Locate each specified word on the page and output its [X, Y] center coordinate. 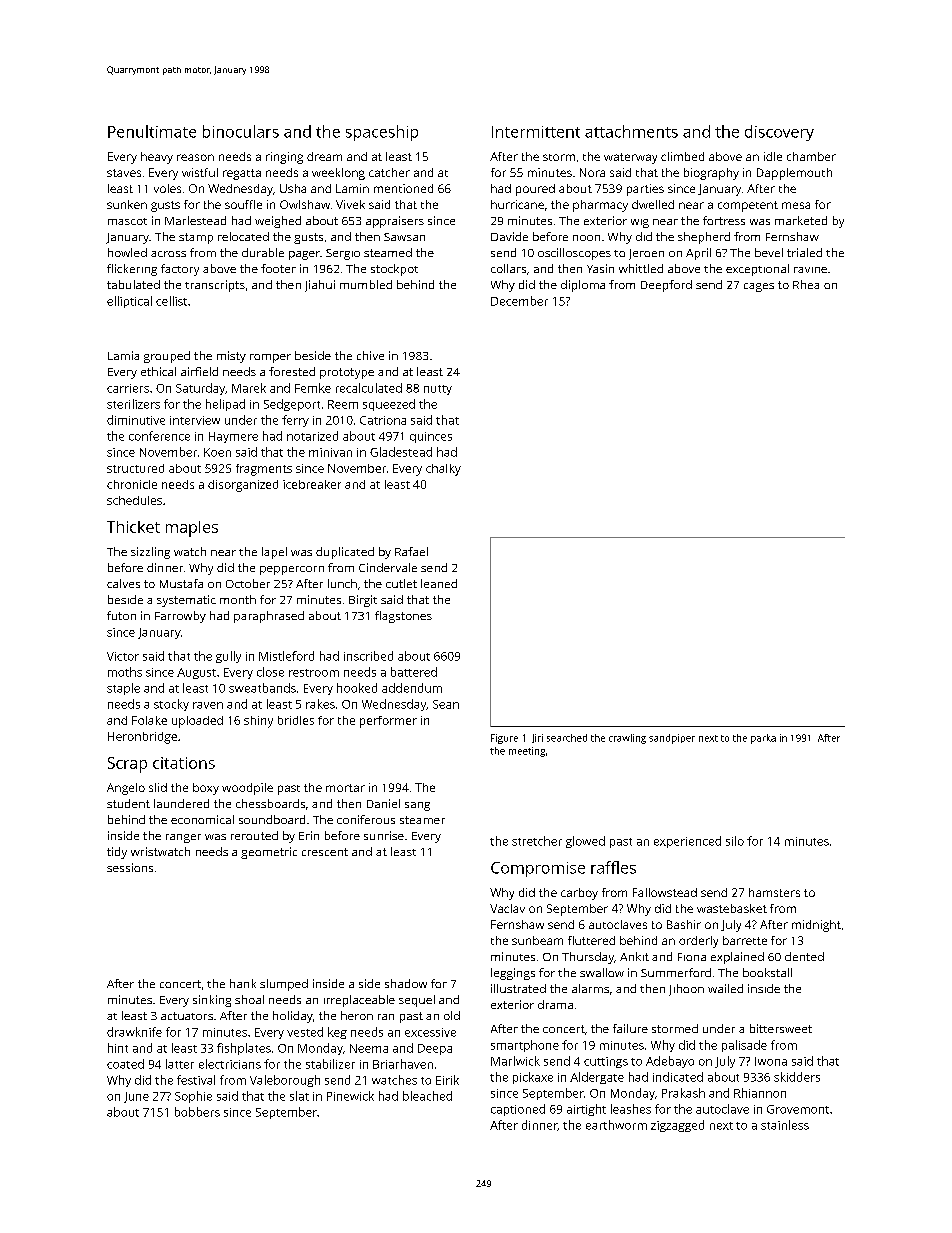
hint [118, 1048]
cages [759, 287]
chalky [443, 470]
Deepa [435, 1049]
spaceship [382, 133]
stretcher [537, 841]
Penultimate [152, 131]
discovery [779, 133]
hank [243, 983]
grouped [167, 357]
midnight [816, 926]
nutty [438, 390]
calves [123, 583]
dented [804, 956]
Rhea [806, 284]
